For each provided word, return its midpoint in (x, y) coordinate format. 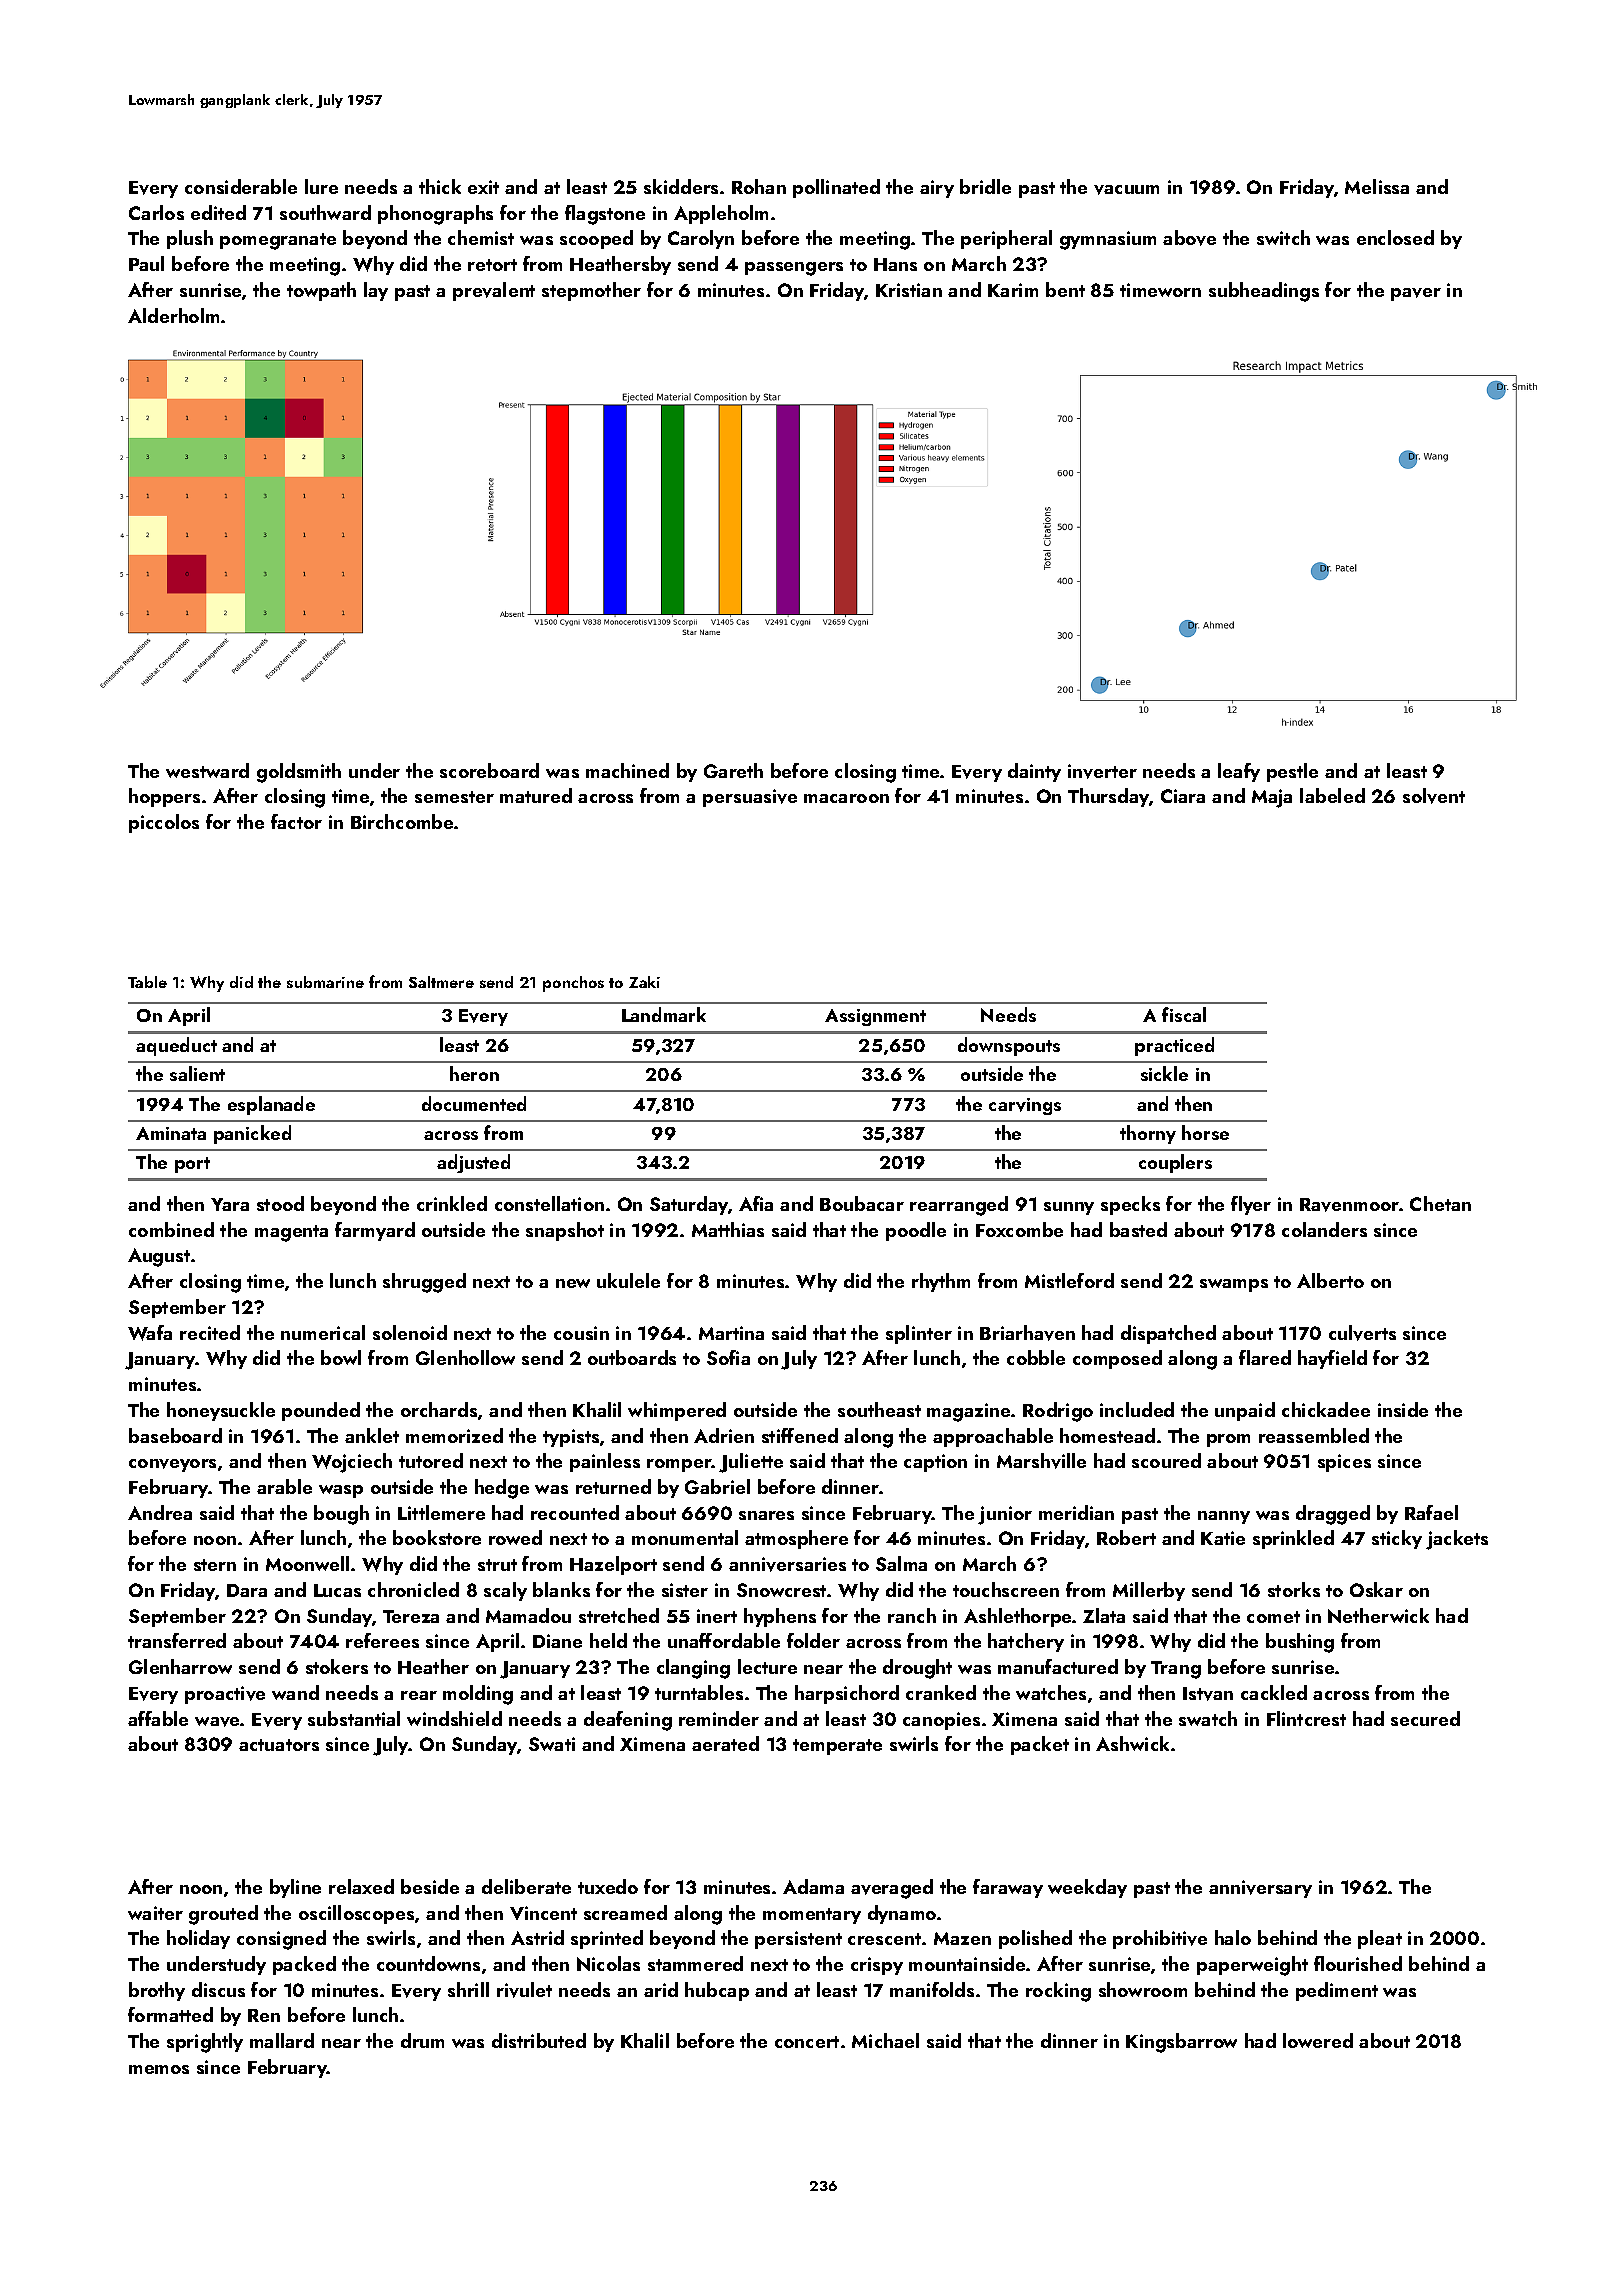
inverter (1102, 771)
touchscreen (1006, 1589)
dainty (1034, 772)
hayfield (1332, 1359)
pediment (1337, 1991)
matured (536, 795)
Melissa (1377, 186)
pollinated (836, 188)
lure (321, 186)
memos (159, 2069)
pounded (321, 1411)
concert (807, 2042)
